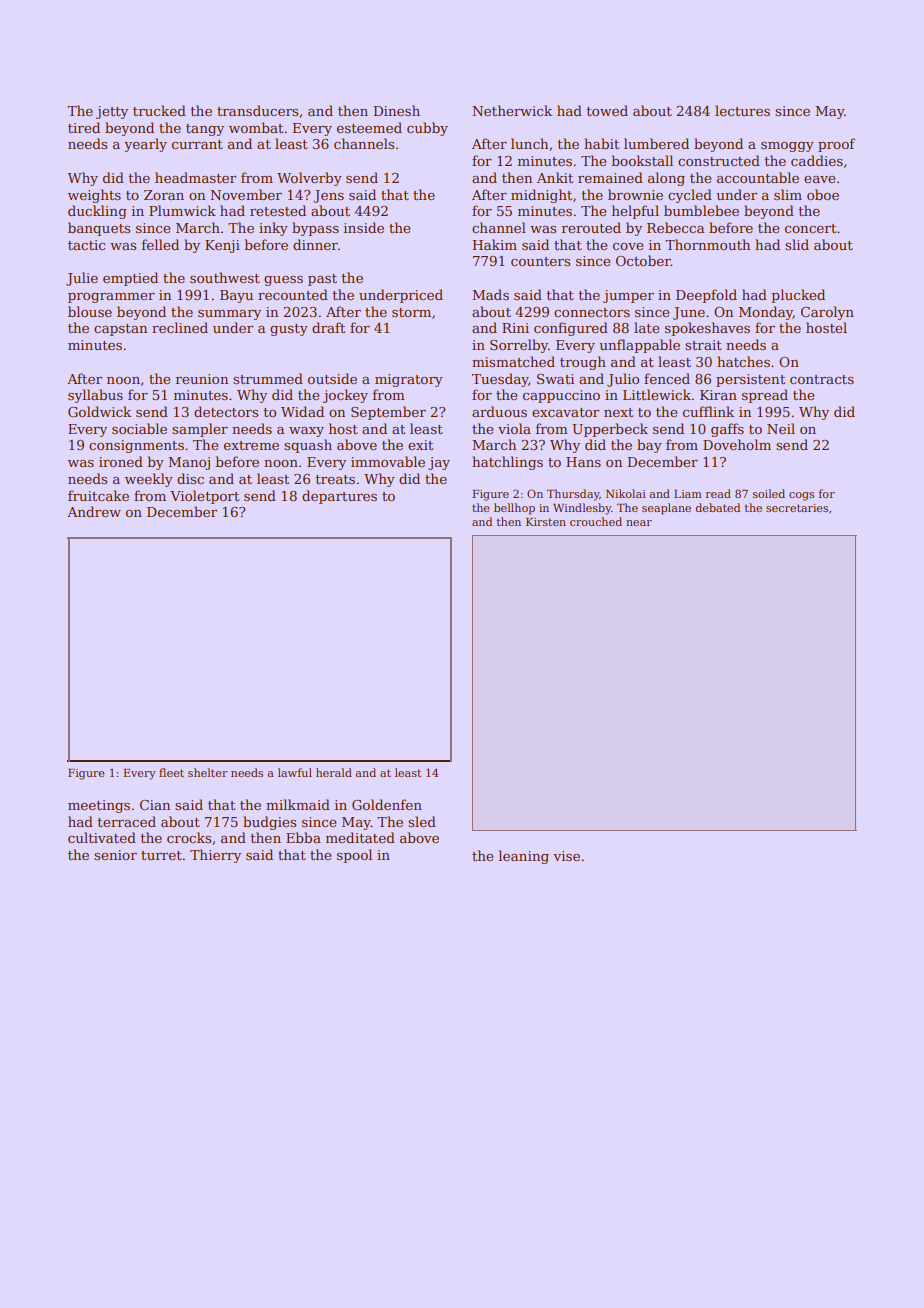  I want to click on exit, so click(420, 445).
